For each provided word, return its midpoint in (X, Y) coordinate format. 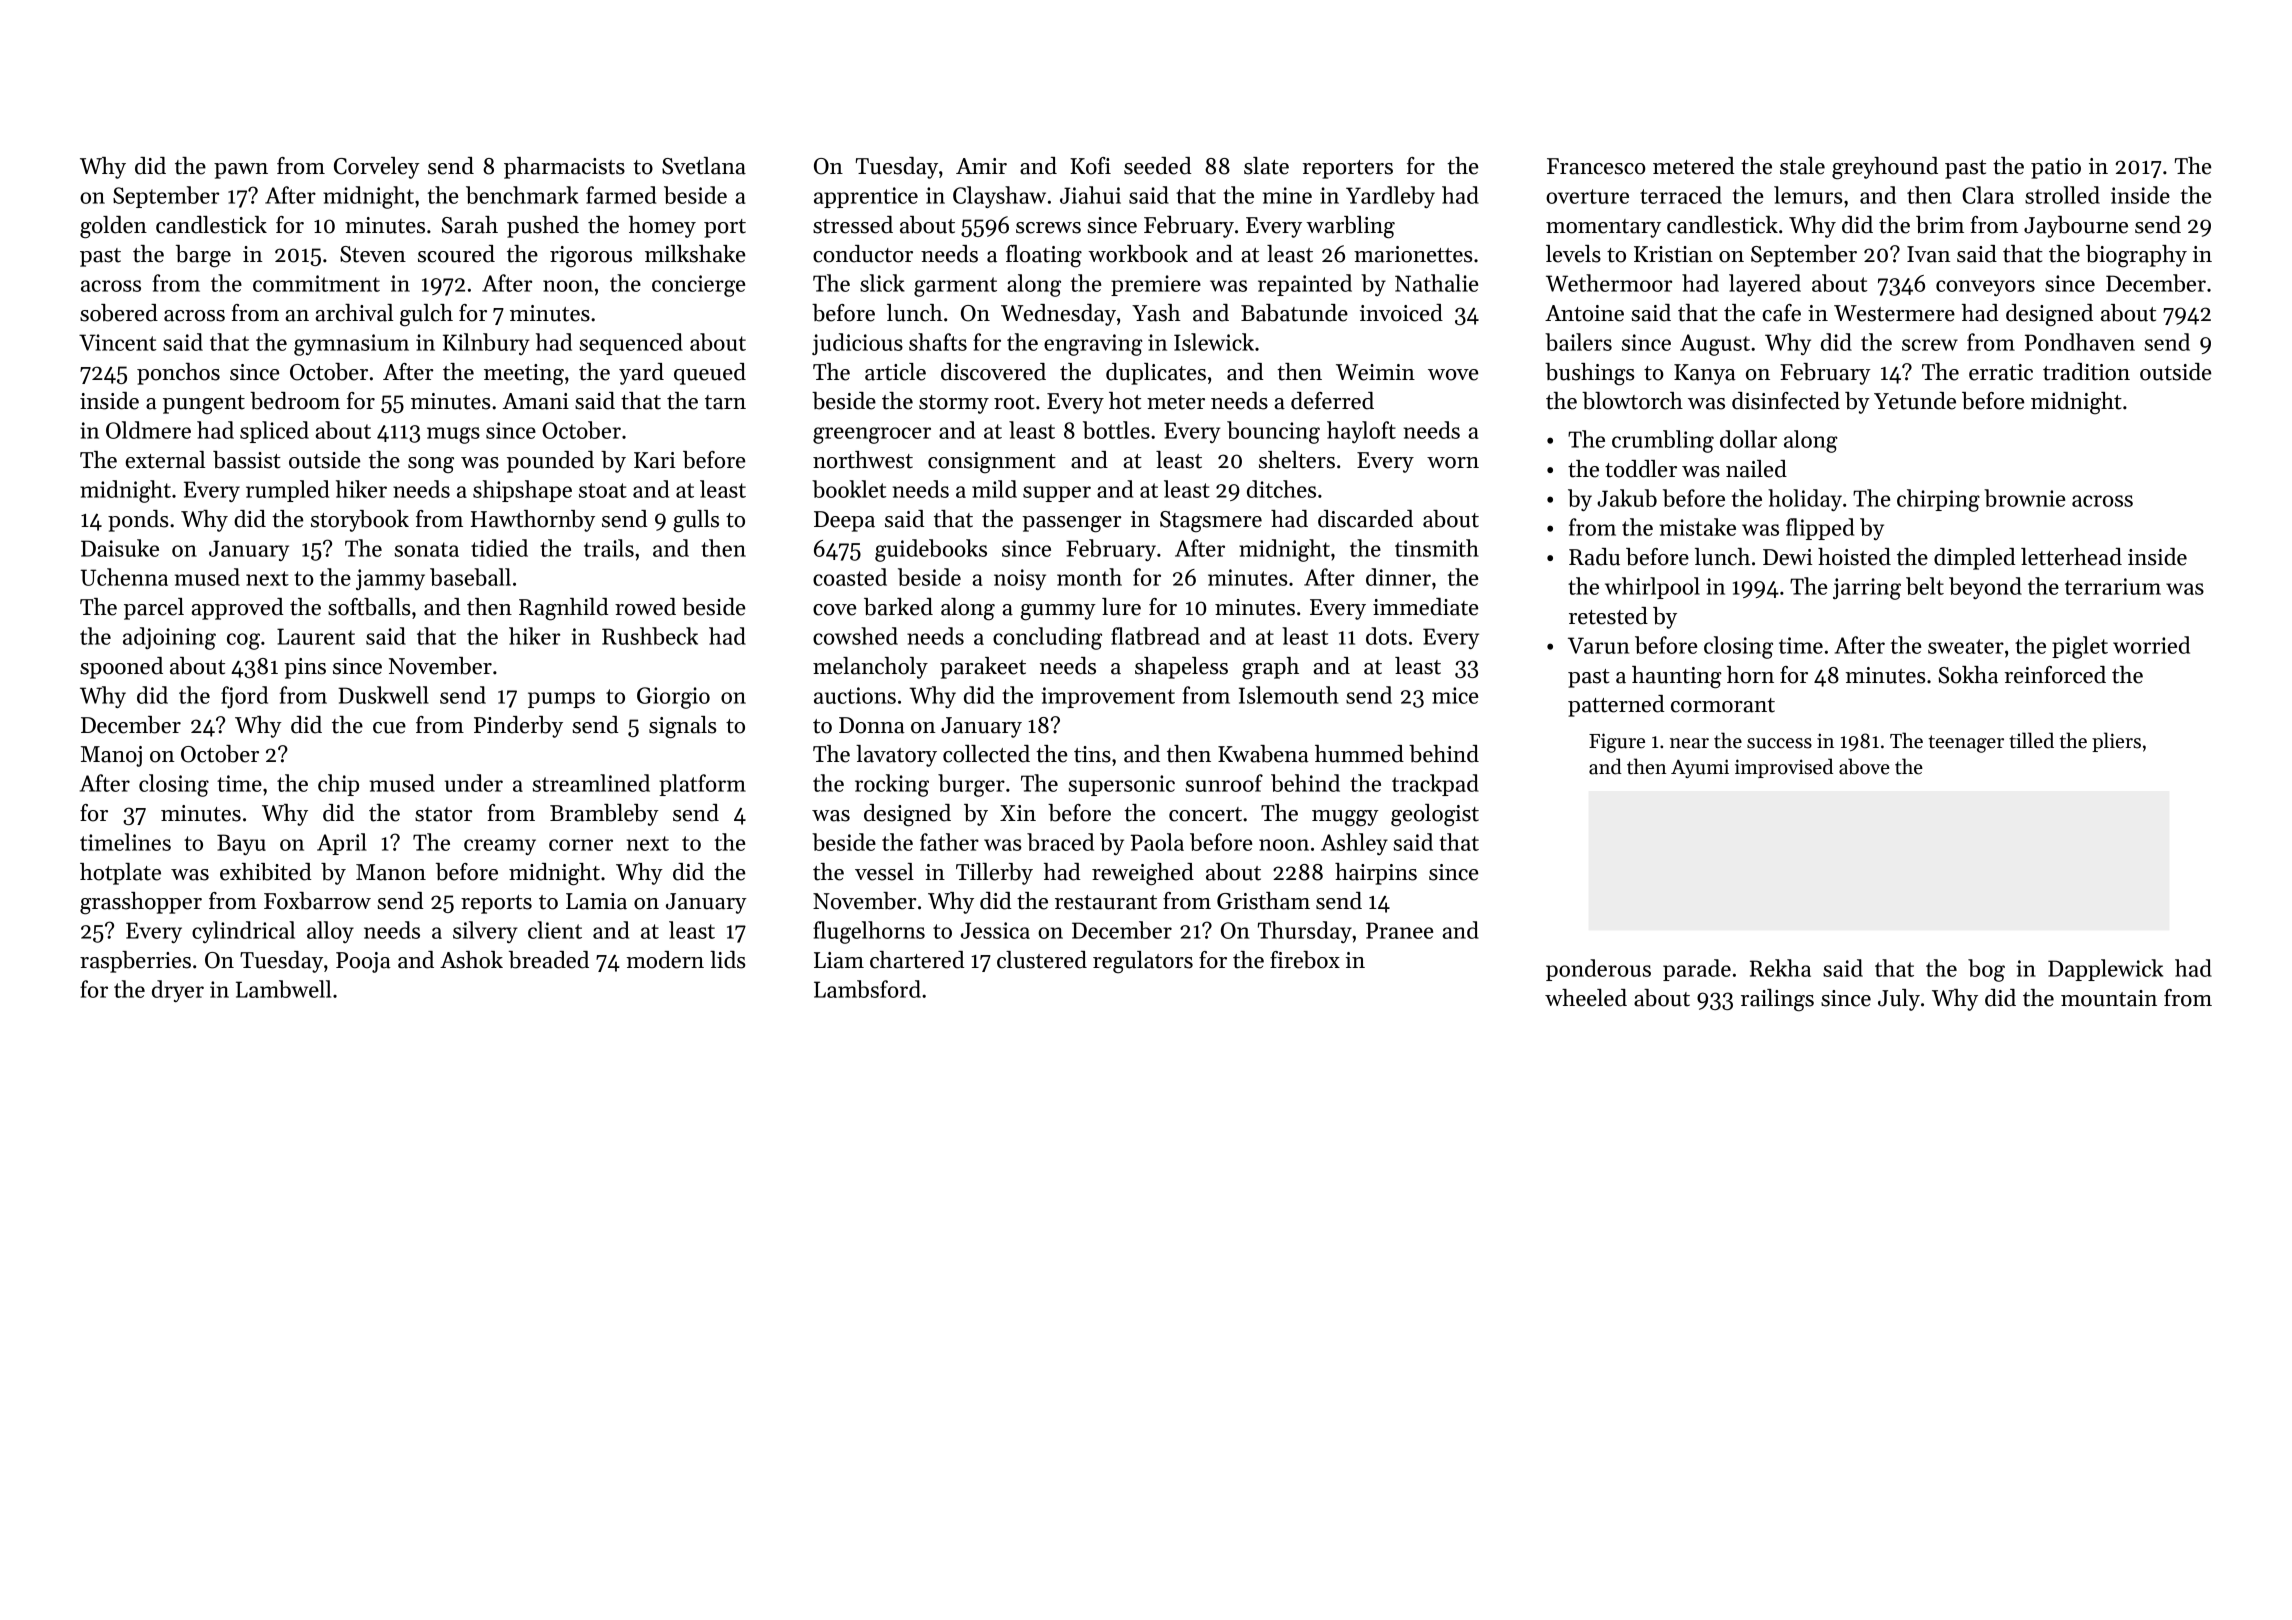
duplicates (1156, 374)
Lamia (596, 901)
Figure (1617, 743)
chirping (1938, 500)
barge (203, 256)
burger (971, 785)
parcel (154, 609)
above (1864, 766)
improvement (1108, 697)
